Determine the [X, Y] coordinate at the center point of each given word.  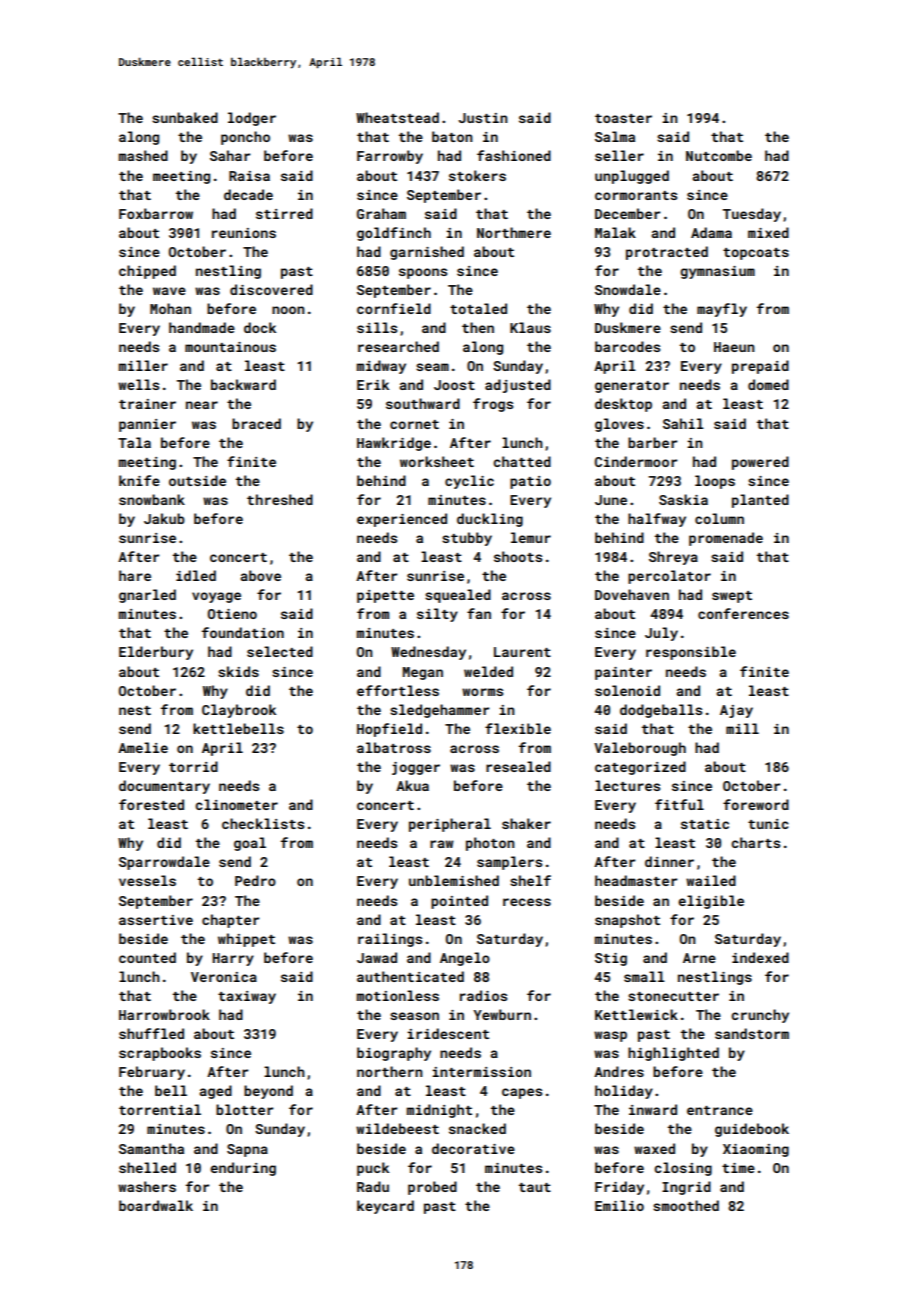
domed [768, 384]
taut [535, 1187]
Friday [619, 1188]
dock [260, 327]
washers [147, 1186]
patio [530, 482]
